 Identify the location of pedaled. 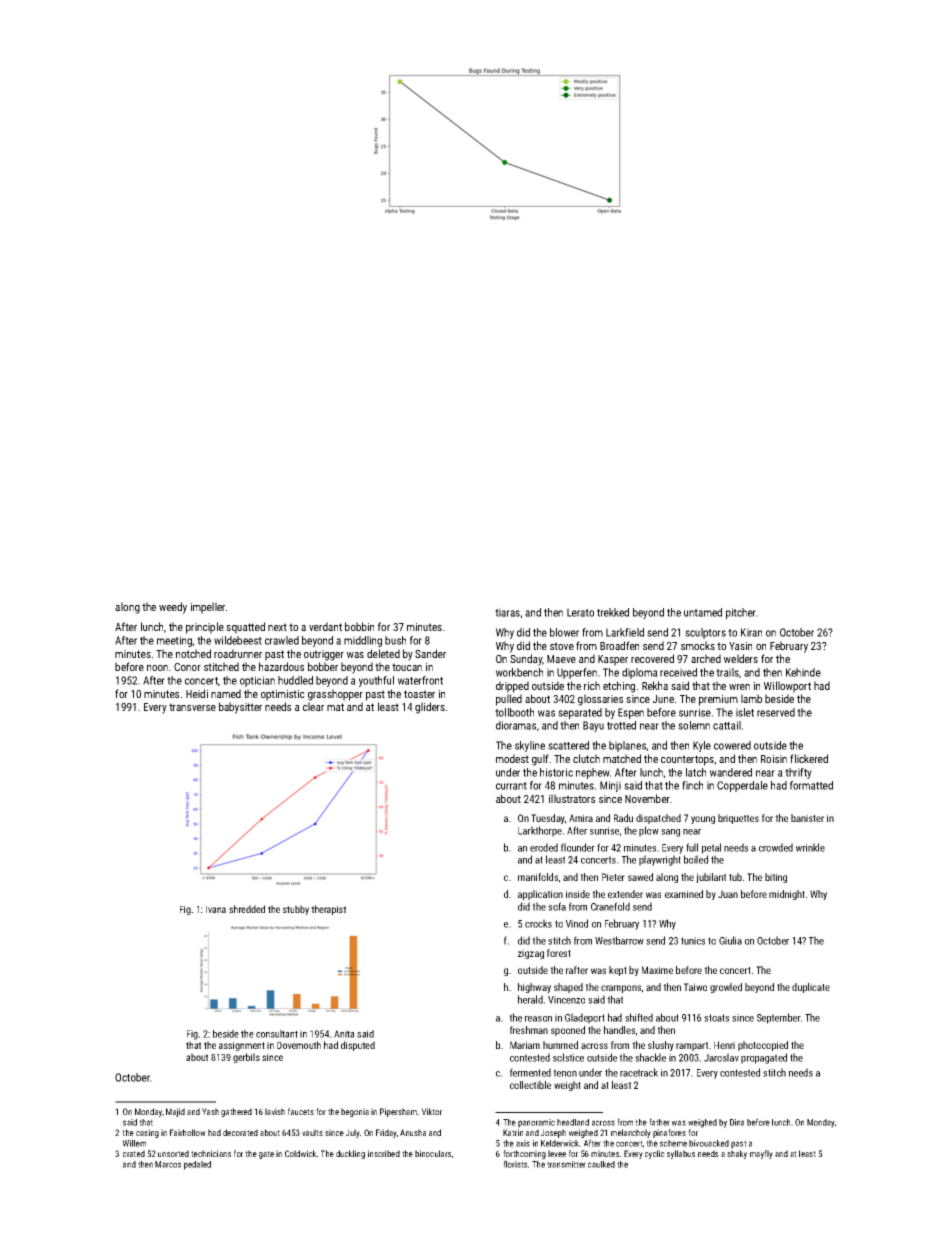
(197, 1165).
